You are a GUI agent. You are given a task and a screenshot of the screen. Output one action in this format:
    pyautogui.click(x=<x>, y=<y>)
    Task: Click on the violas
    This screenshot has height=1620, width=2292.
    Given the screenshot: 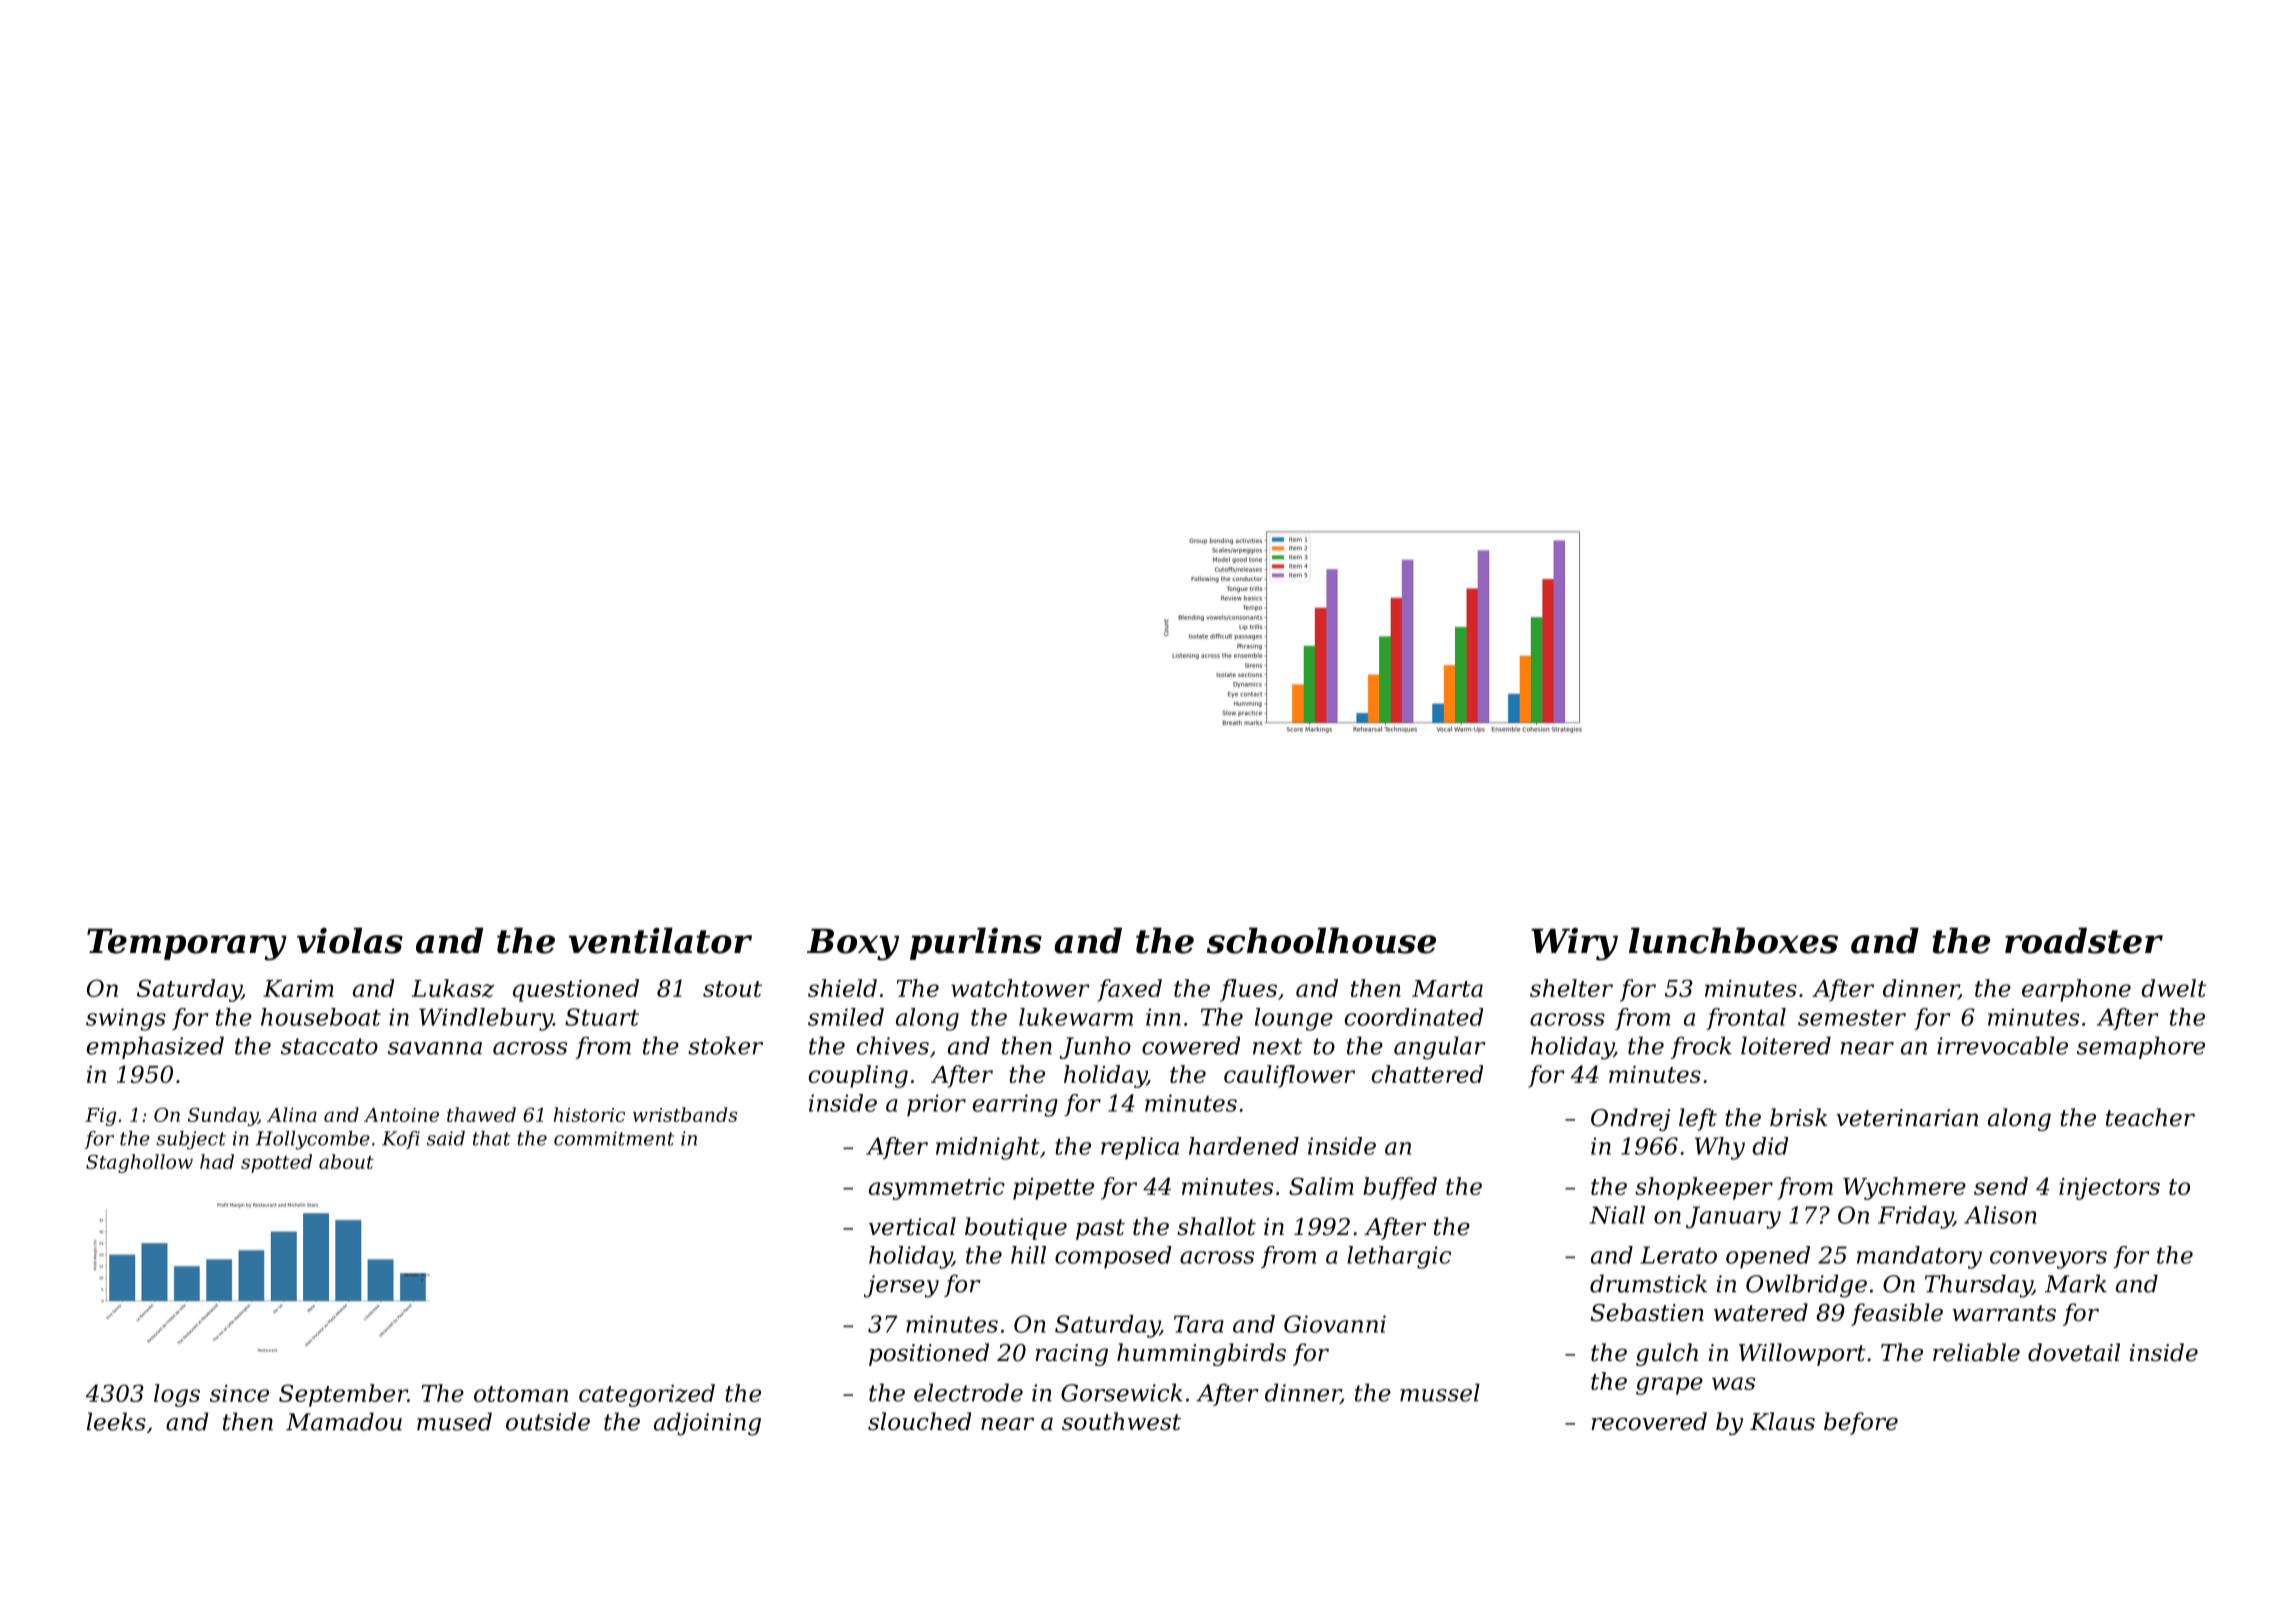 What is the action you would take?
    pyautogui.click(x=350, y=940)
